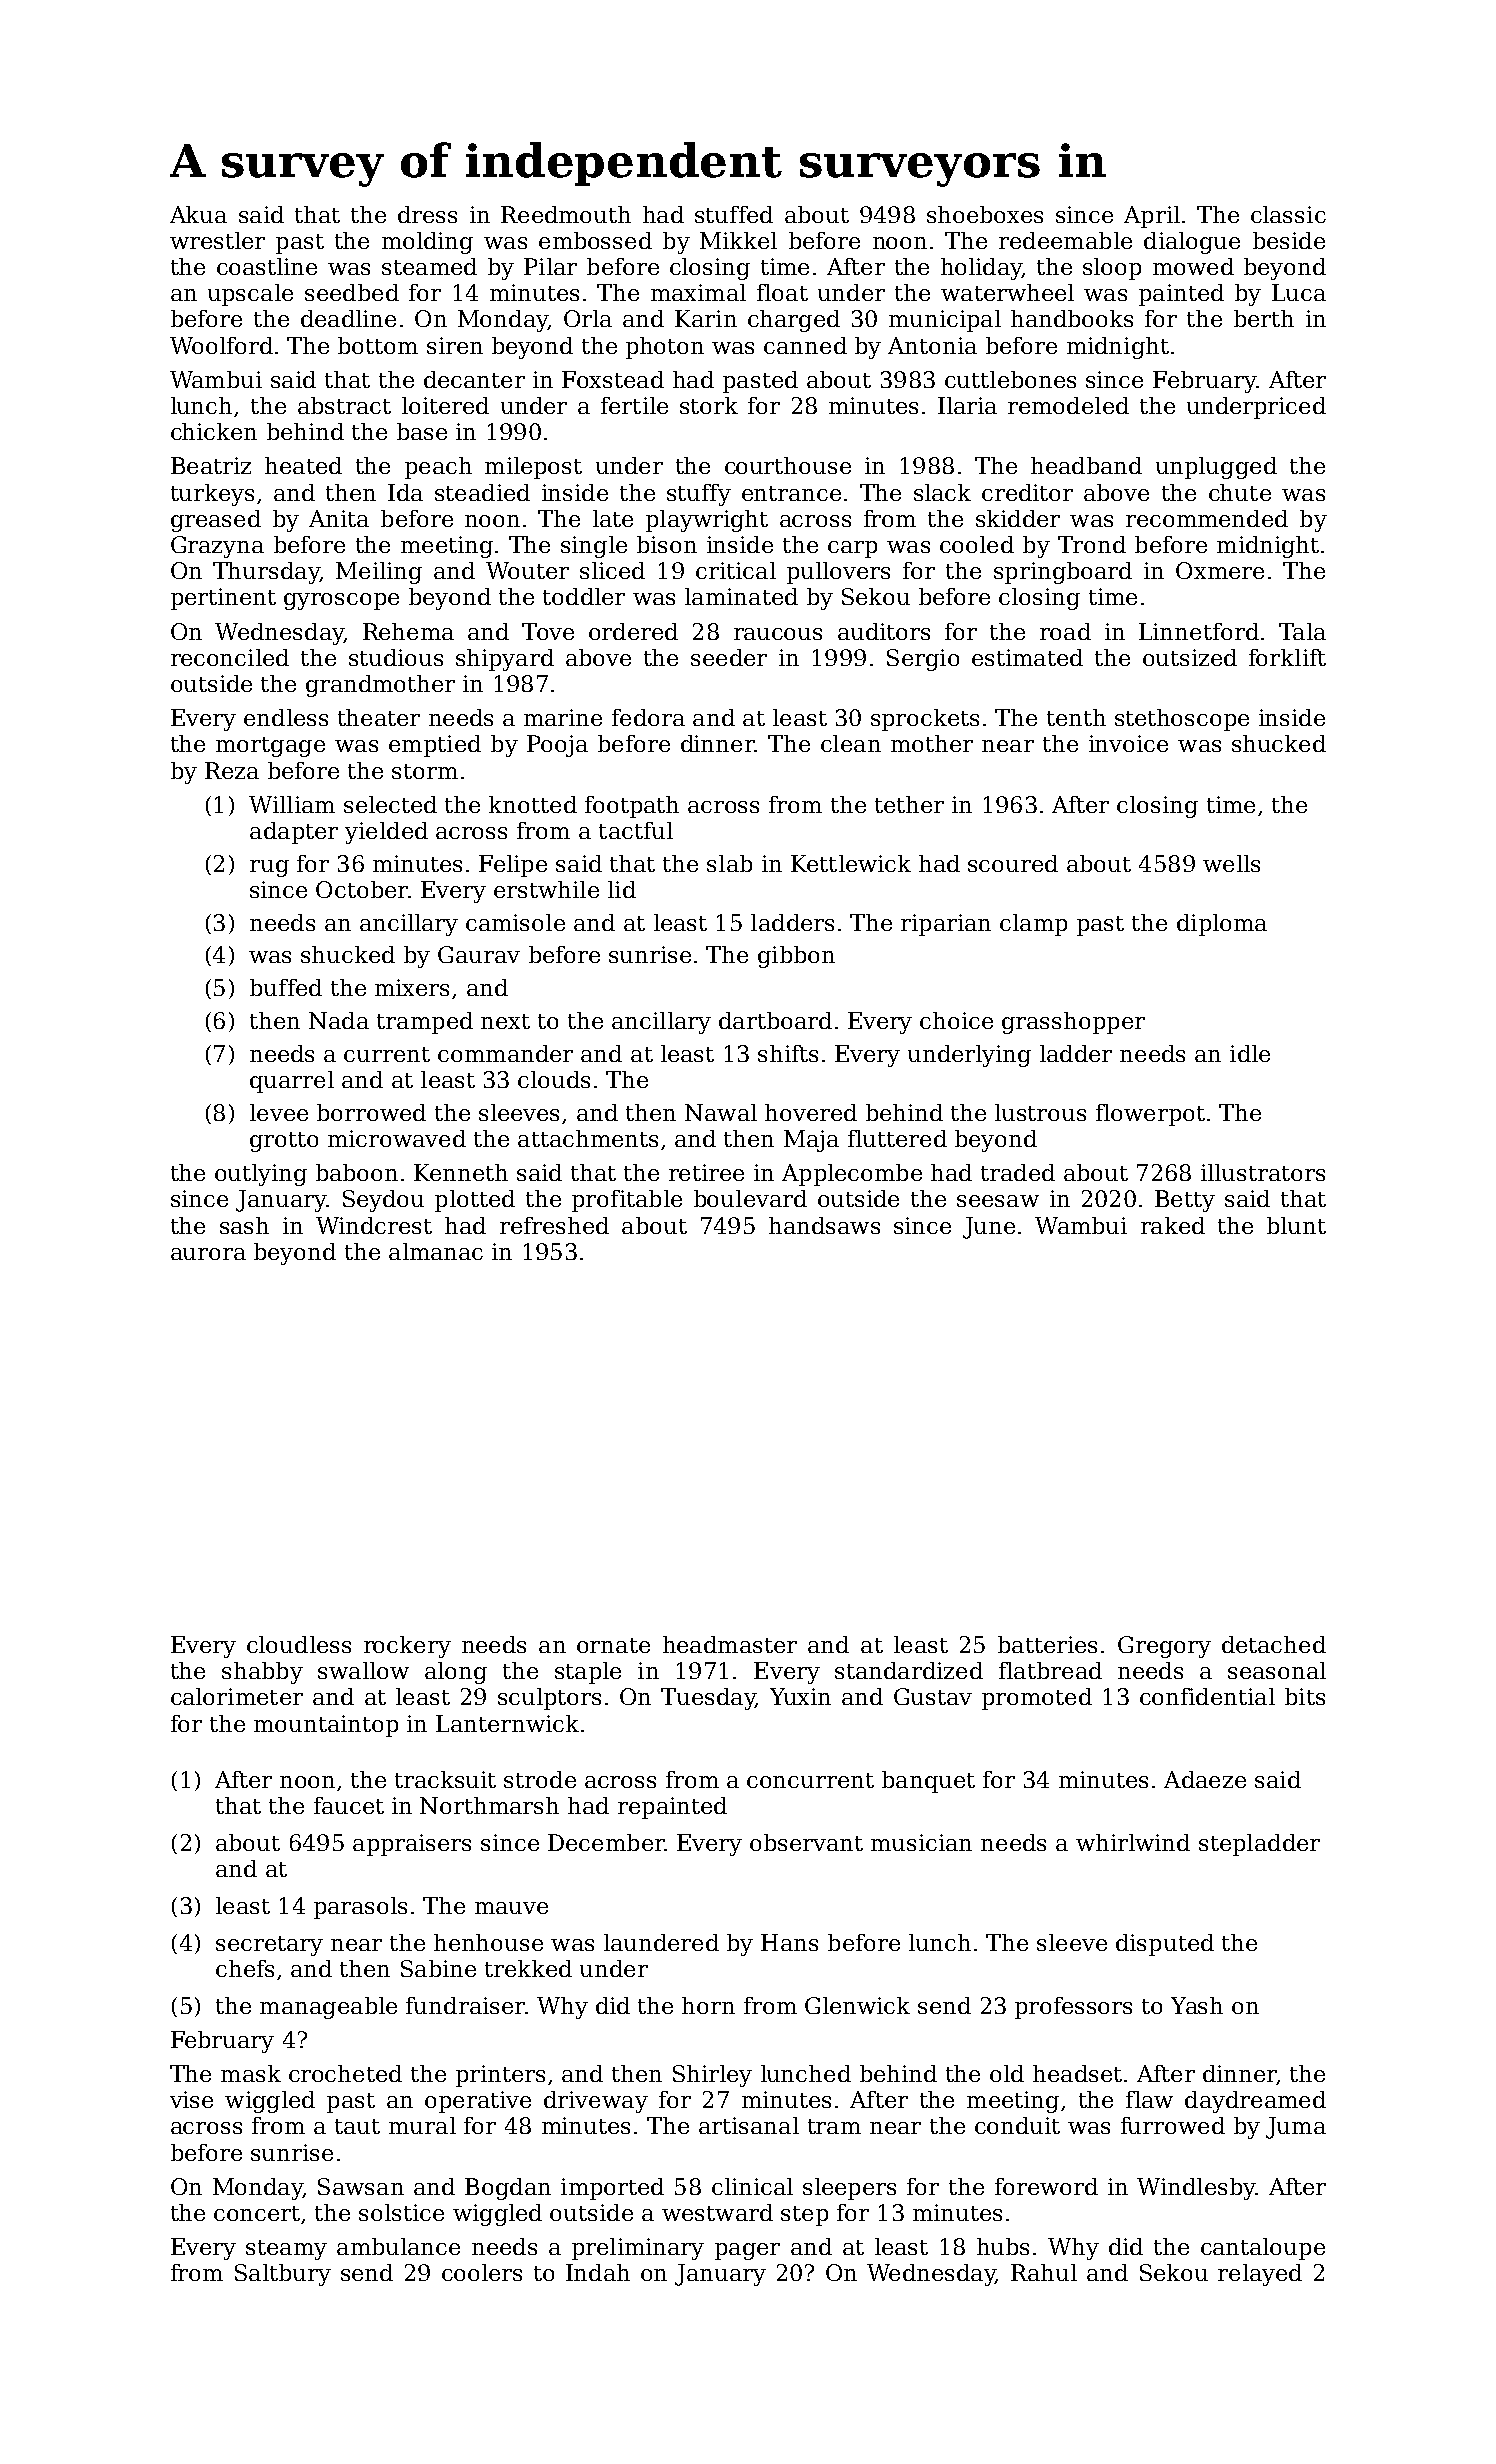 The width and height of the screenshot is (1496, 2464). Describe the element at coordinates (198, 214) in the screenshot. I see `Akua` at that location.
